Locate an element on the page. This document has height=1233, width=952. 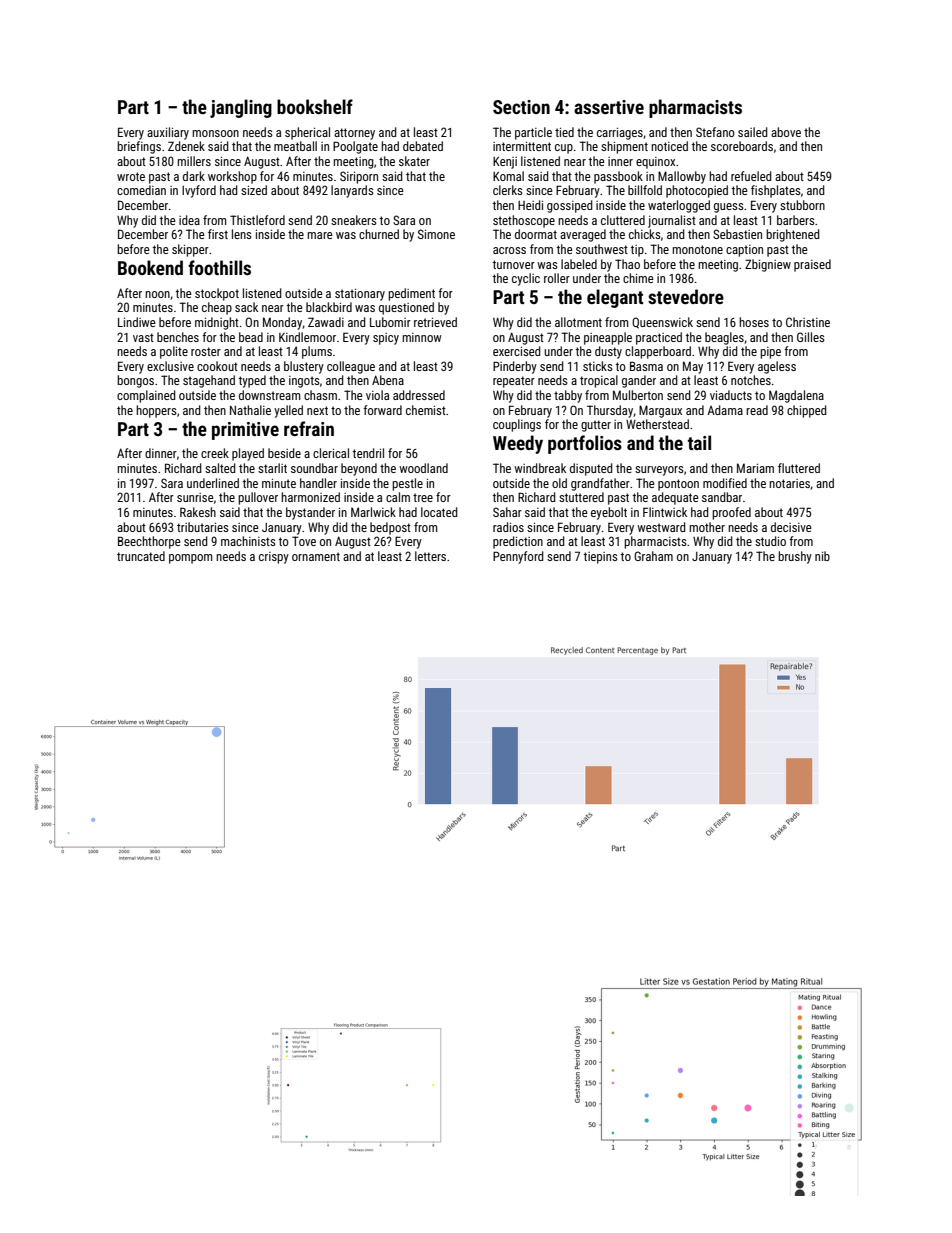
Abena is located at coordinates (388, 380).
